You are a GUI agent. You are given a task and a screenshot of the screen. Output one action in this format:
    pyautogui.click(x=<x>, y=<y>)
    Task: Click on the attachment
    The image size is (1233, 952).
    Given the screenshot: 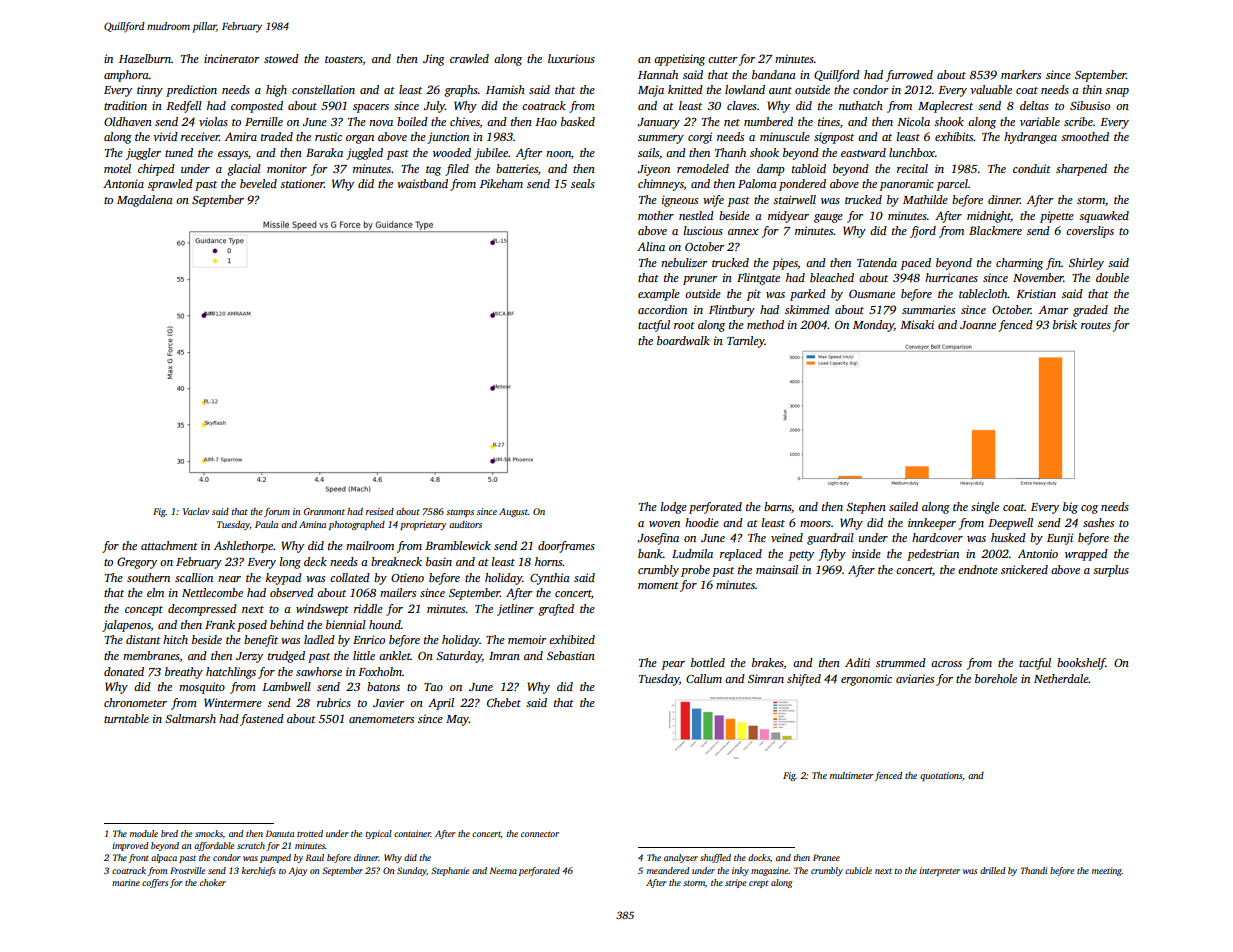 What is the action you would take?
    pyautogui.click(x=169, y=545)
